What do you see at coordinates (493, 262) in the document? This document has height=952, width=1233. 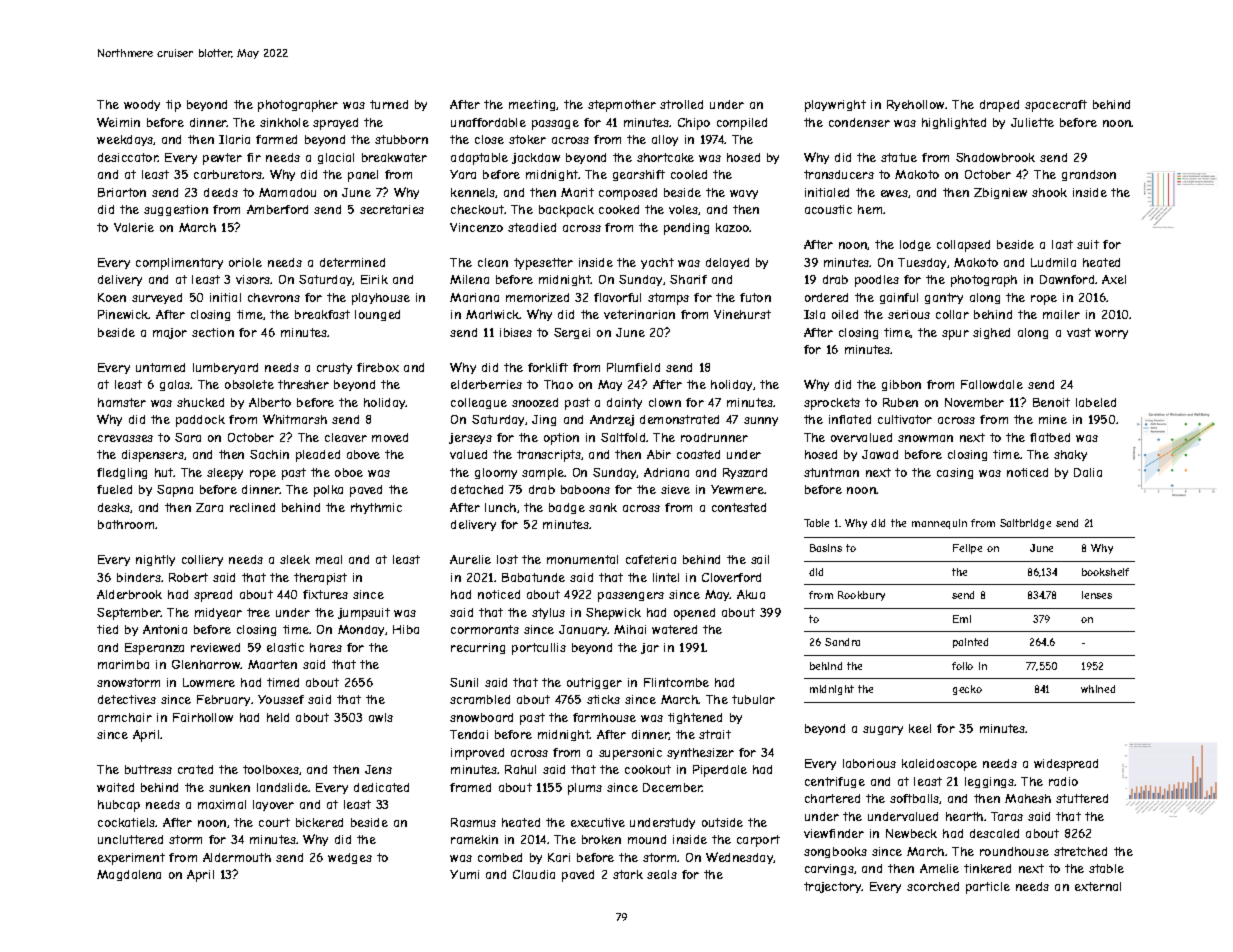 I see `clean` at bounding box center [493, 262].
